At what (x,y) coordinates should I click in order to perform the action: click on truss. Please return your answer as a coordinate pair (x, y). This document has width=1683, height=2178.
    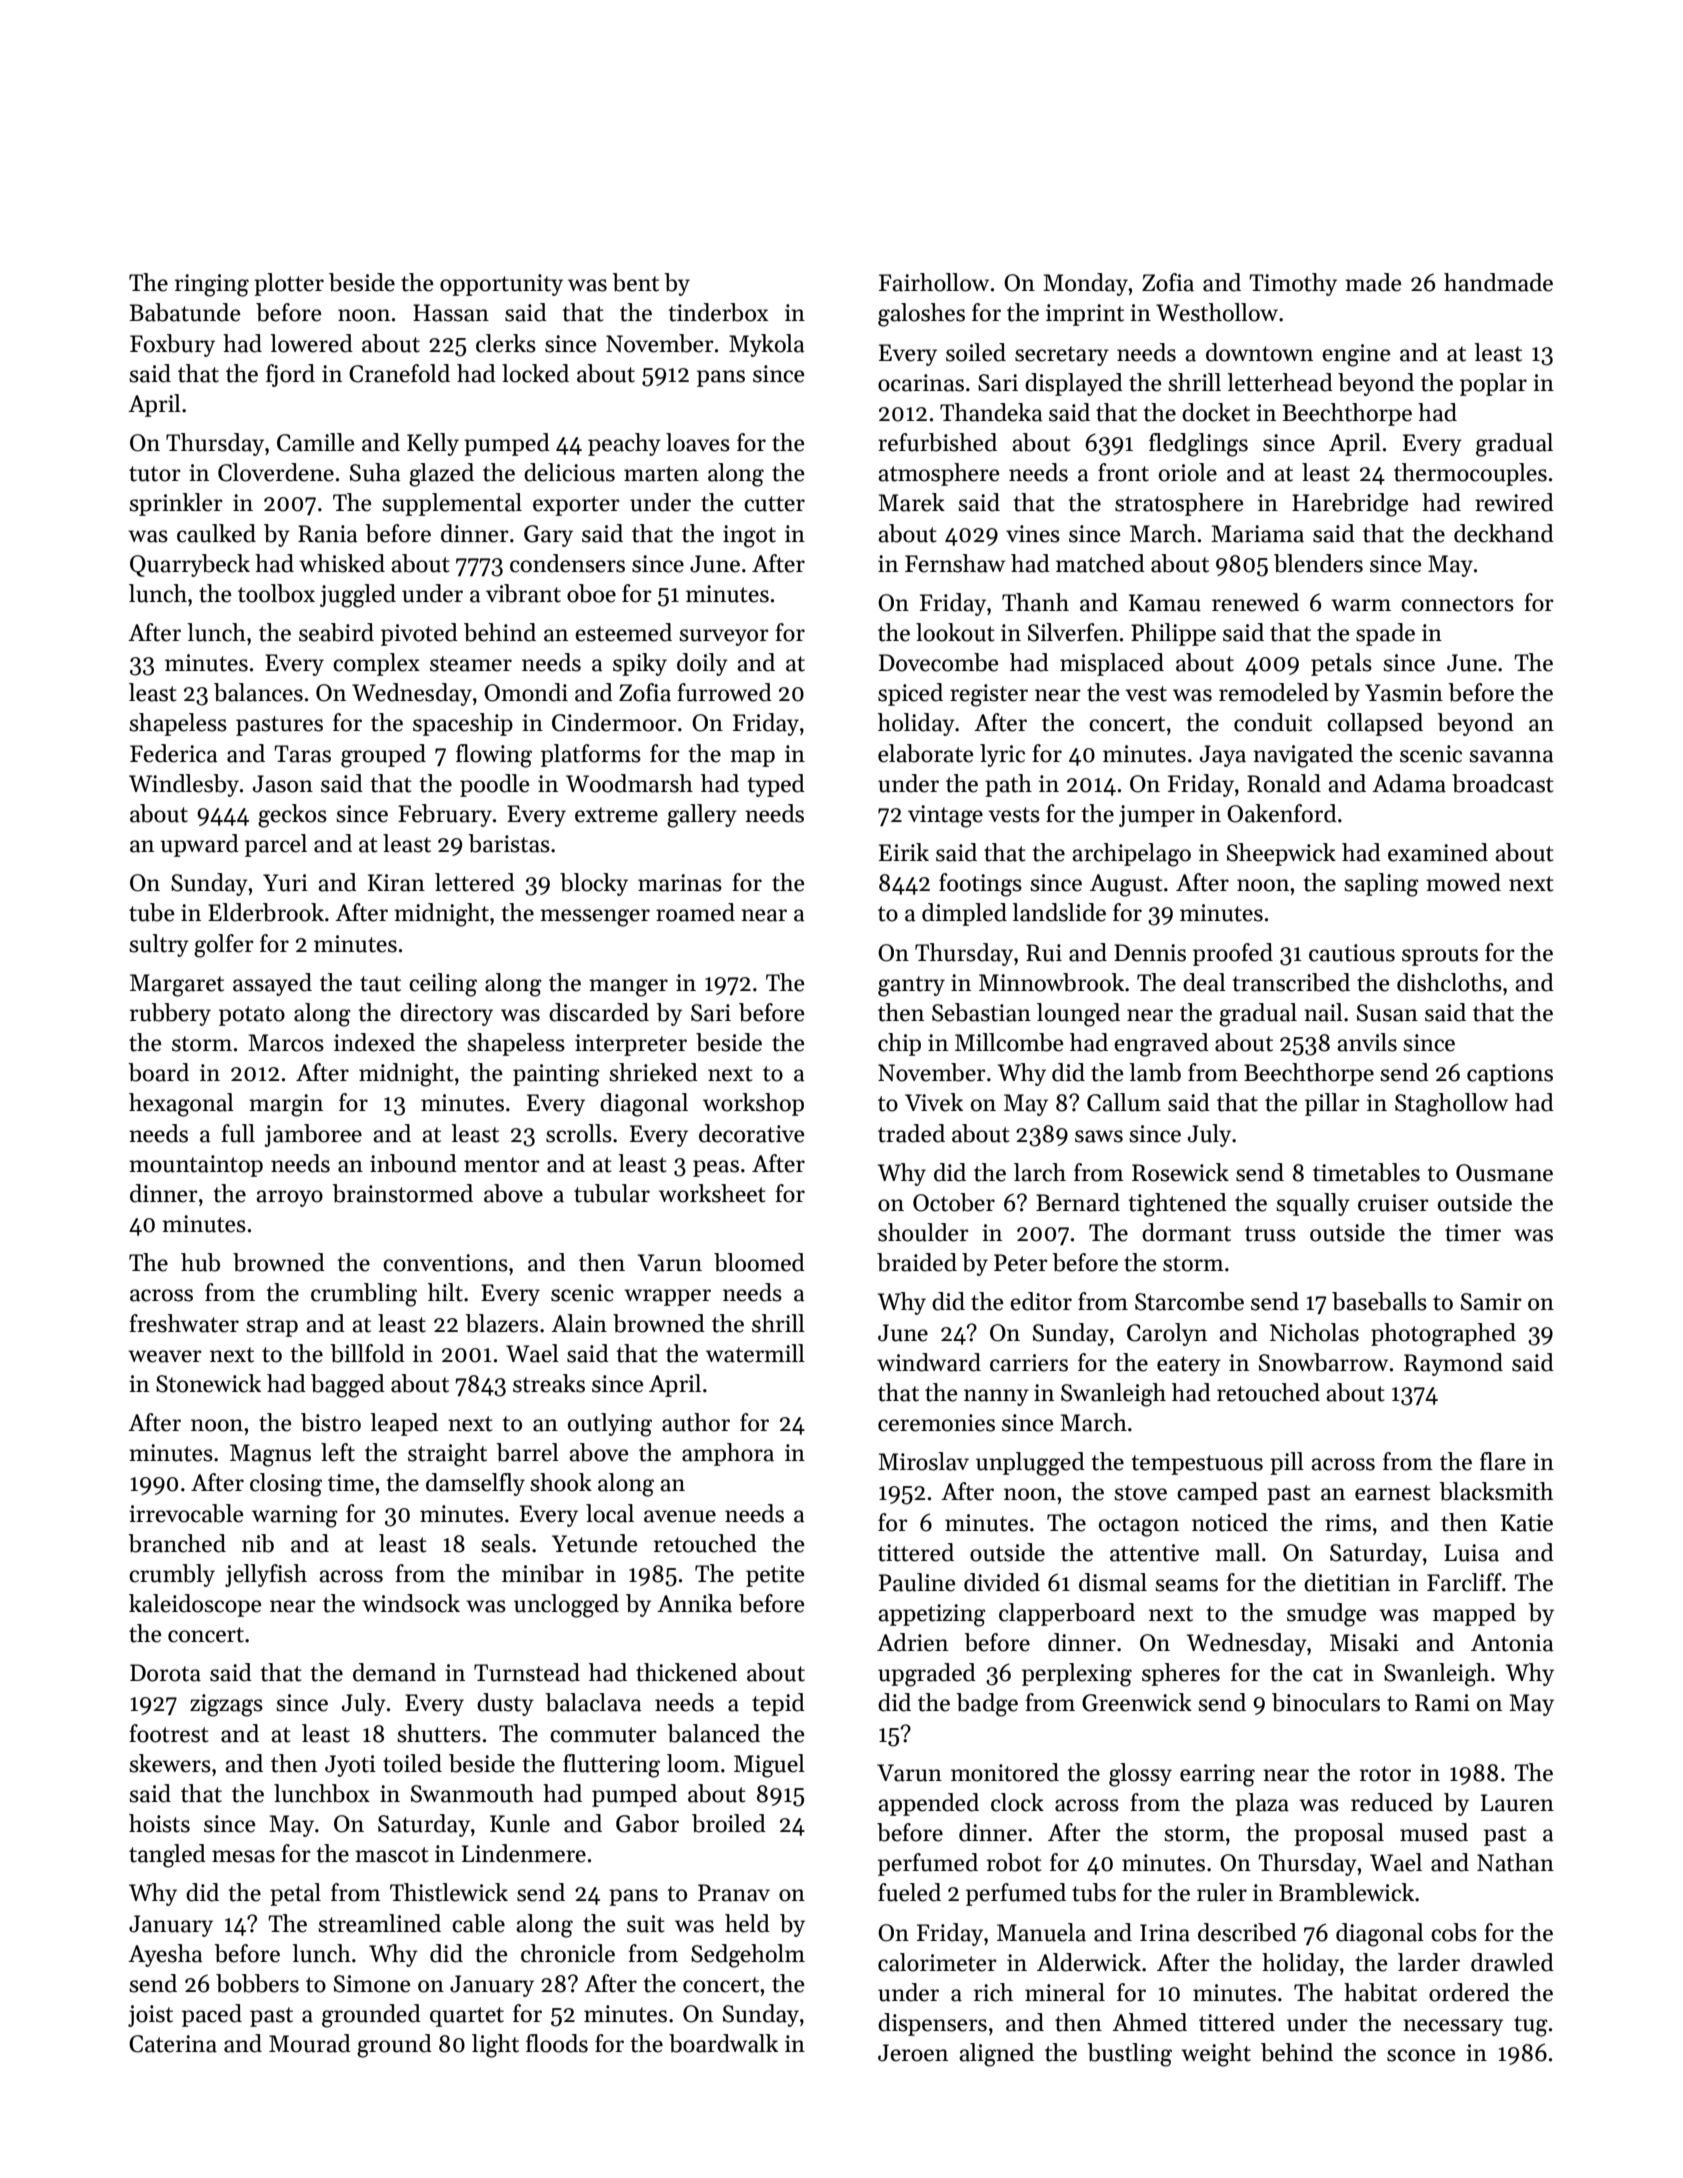
    Looking at the image, I should click on (1270, 1234).
